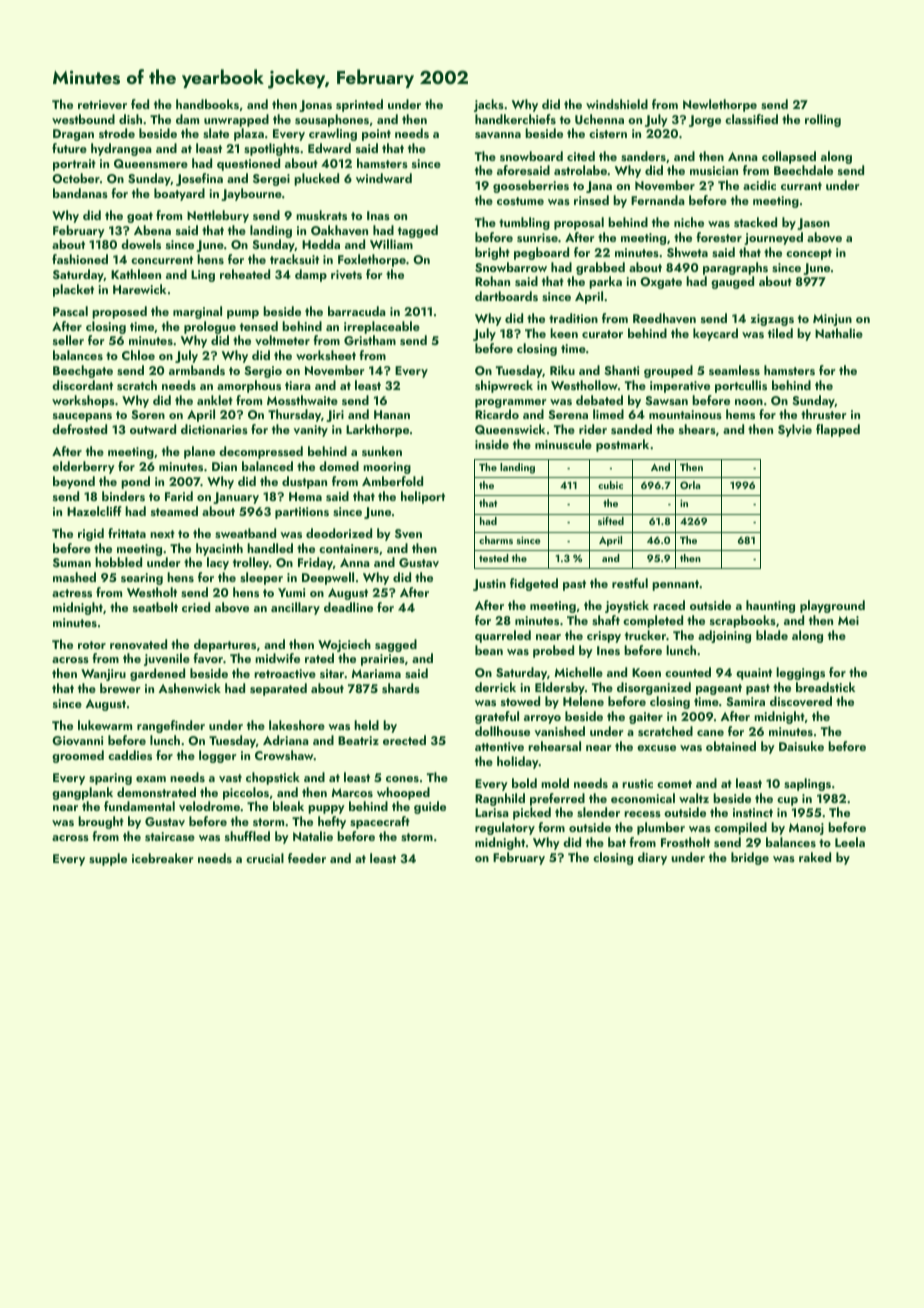 The image size is (924, 1308). Describe the element at coordinates (119, 312) in the screenshot. I see `proposed` at that location.
